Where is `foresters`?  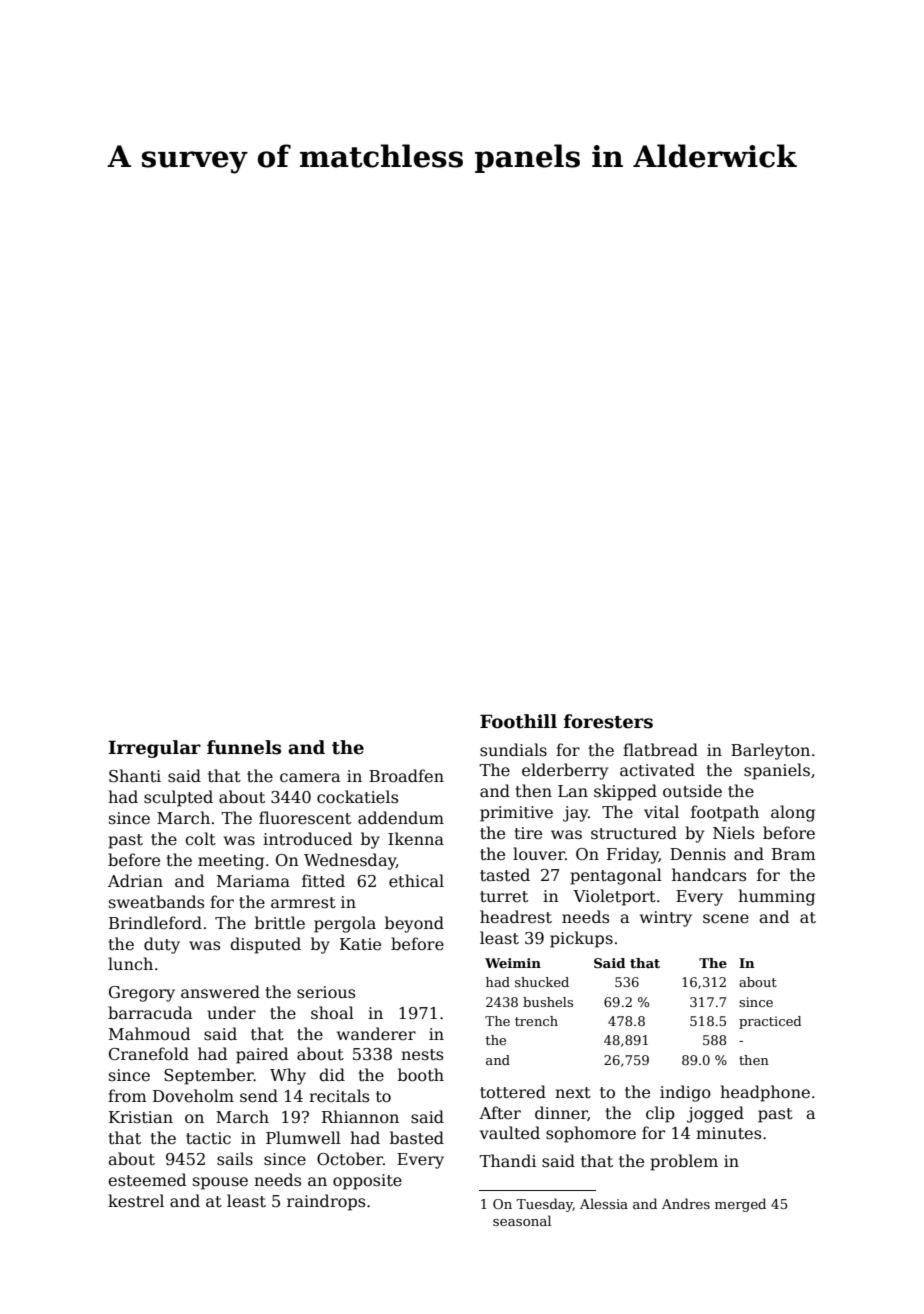
foresters is located at coordinates (608, 721).
